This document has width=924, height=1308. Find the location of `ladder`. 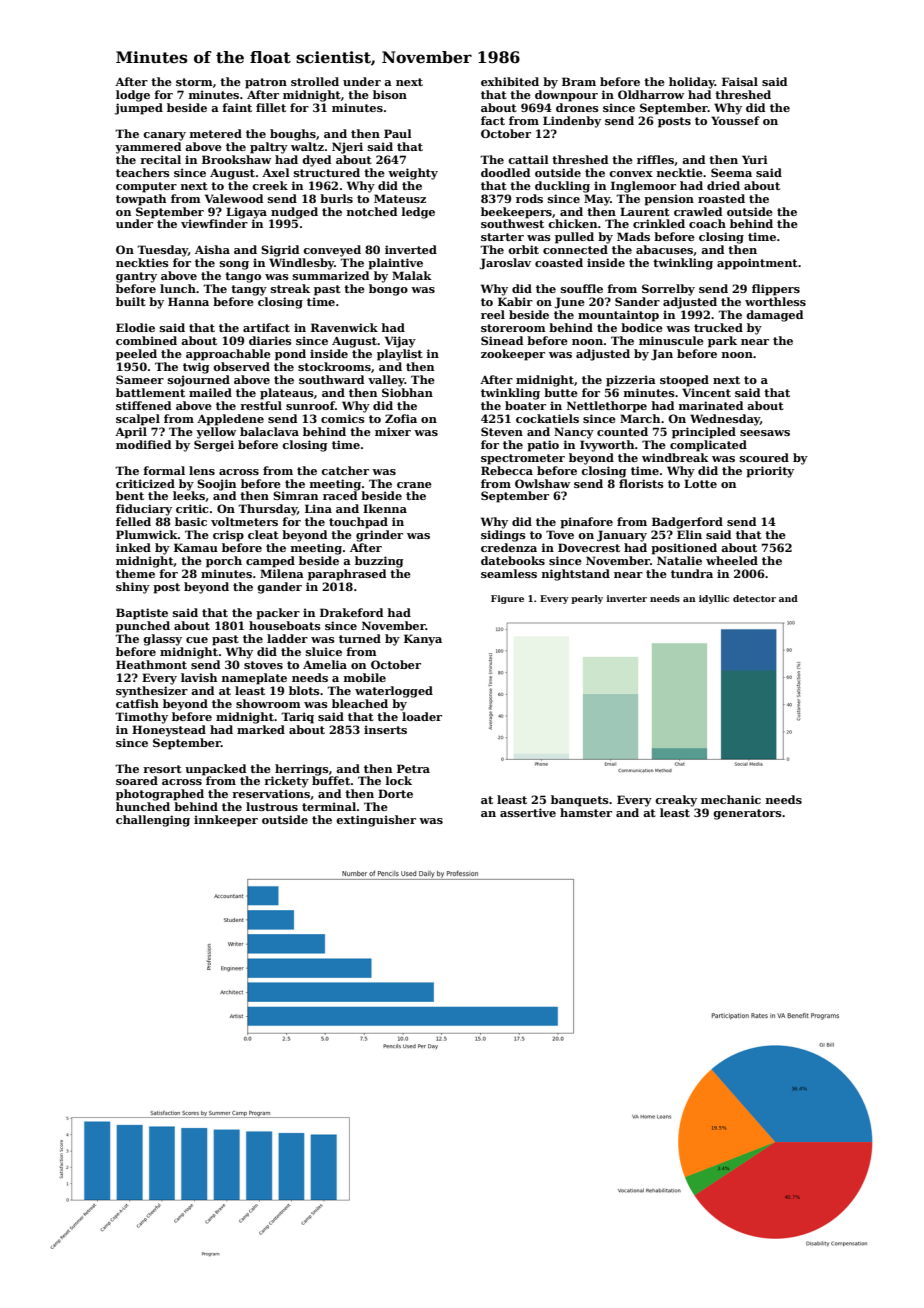

ladder is located at coordinates (287, 638).
